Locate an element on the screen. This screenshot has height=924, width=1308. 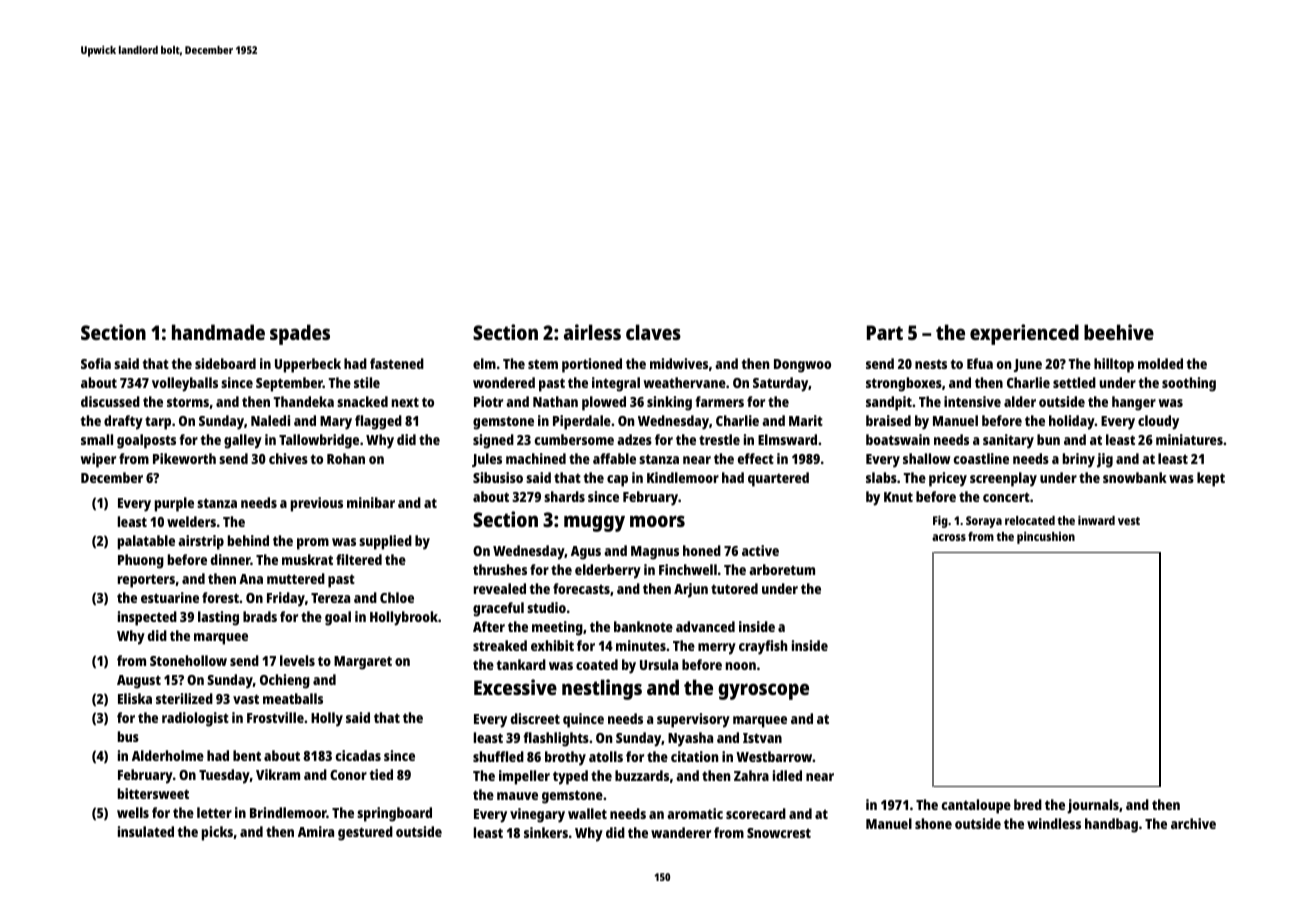
impeller is located at coordinates (524, 777).
